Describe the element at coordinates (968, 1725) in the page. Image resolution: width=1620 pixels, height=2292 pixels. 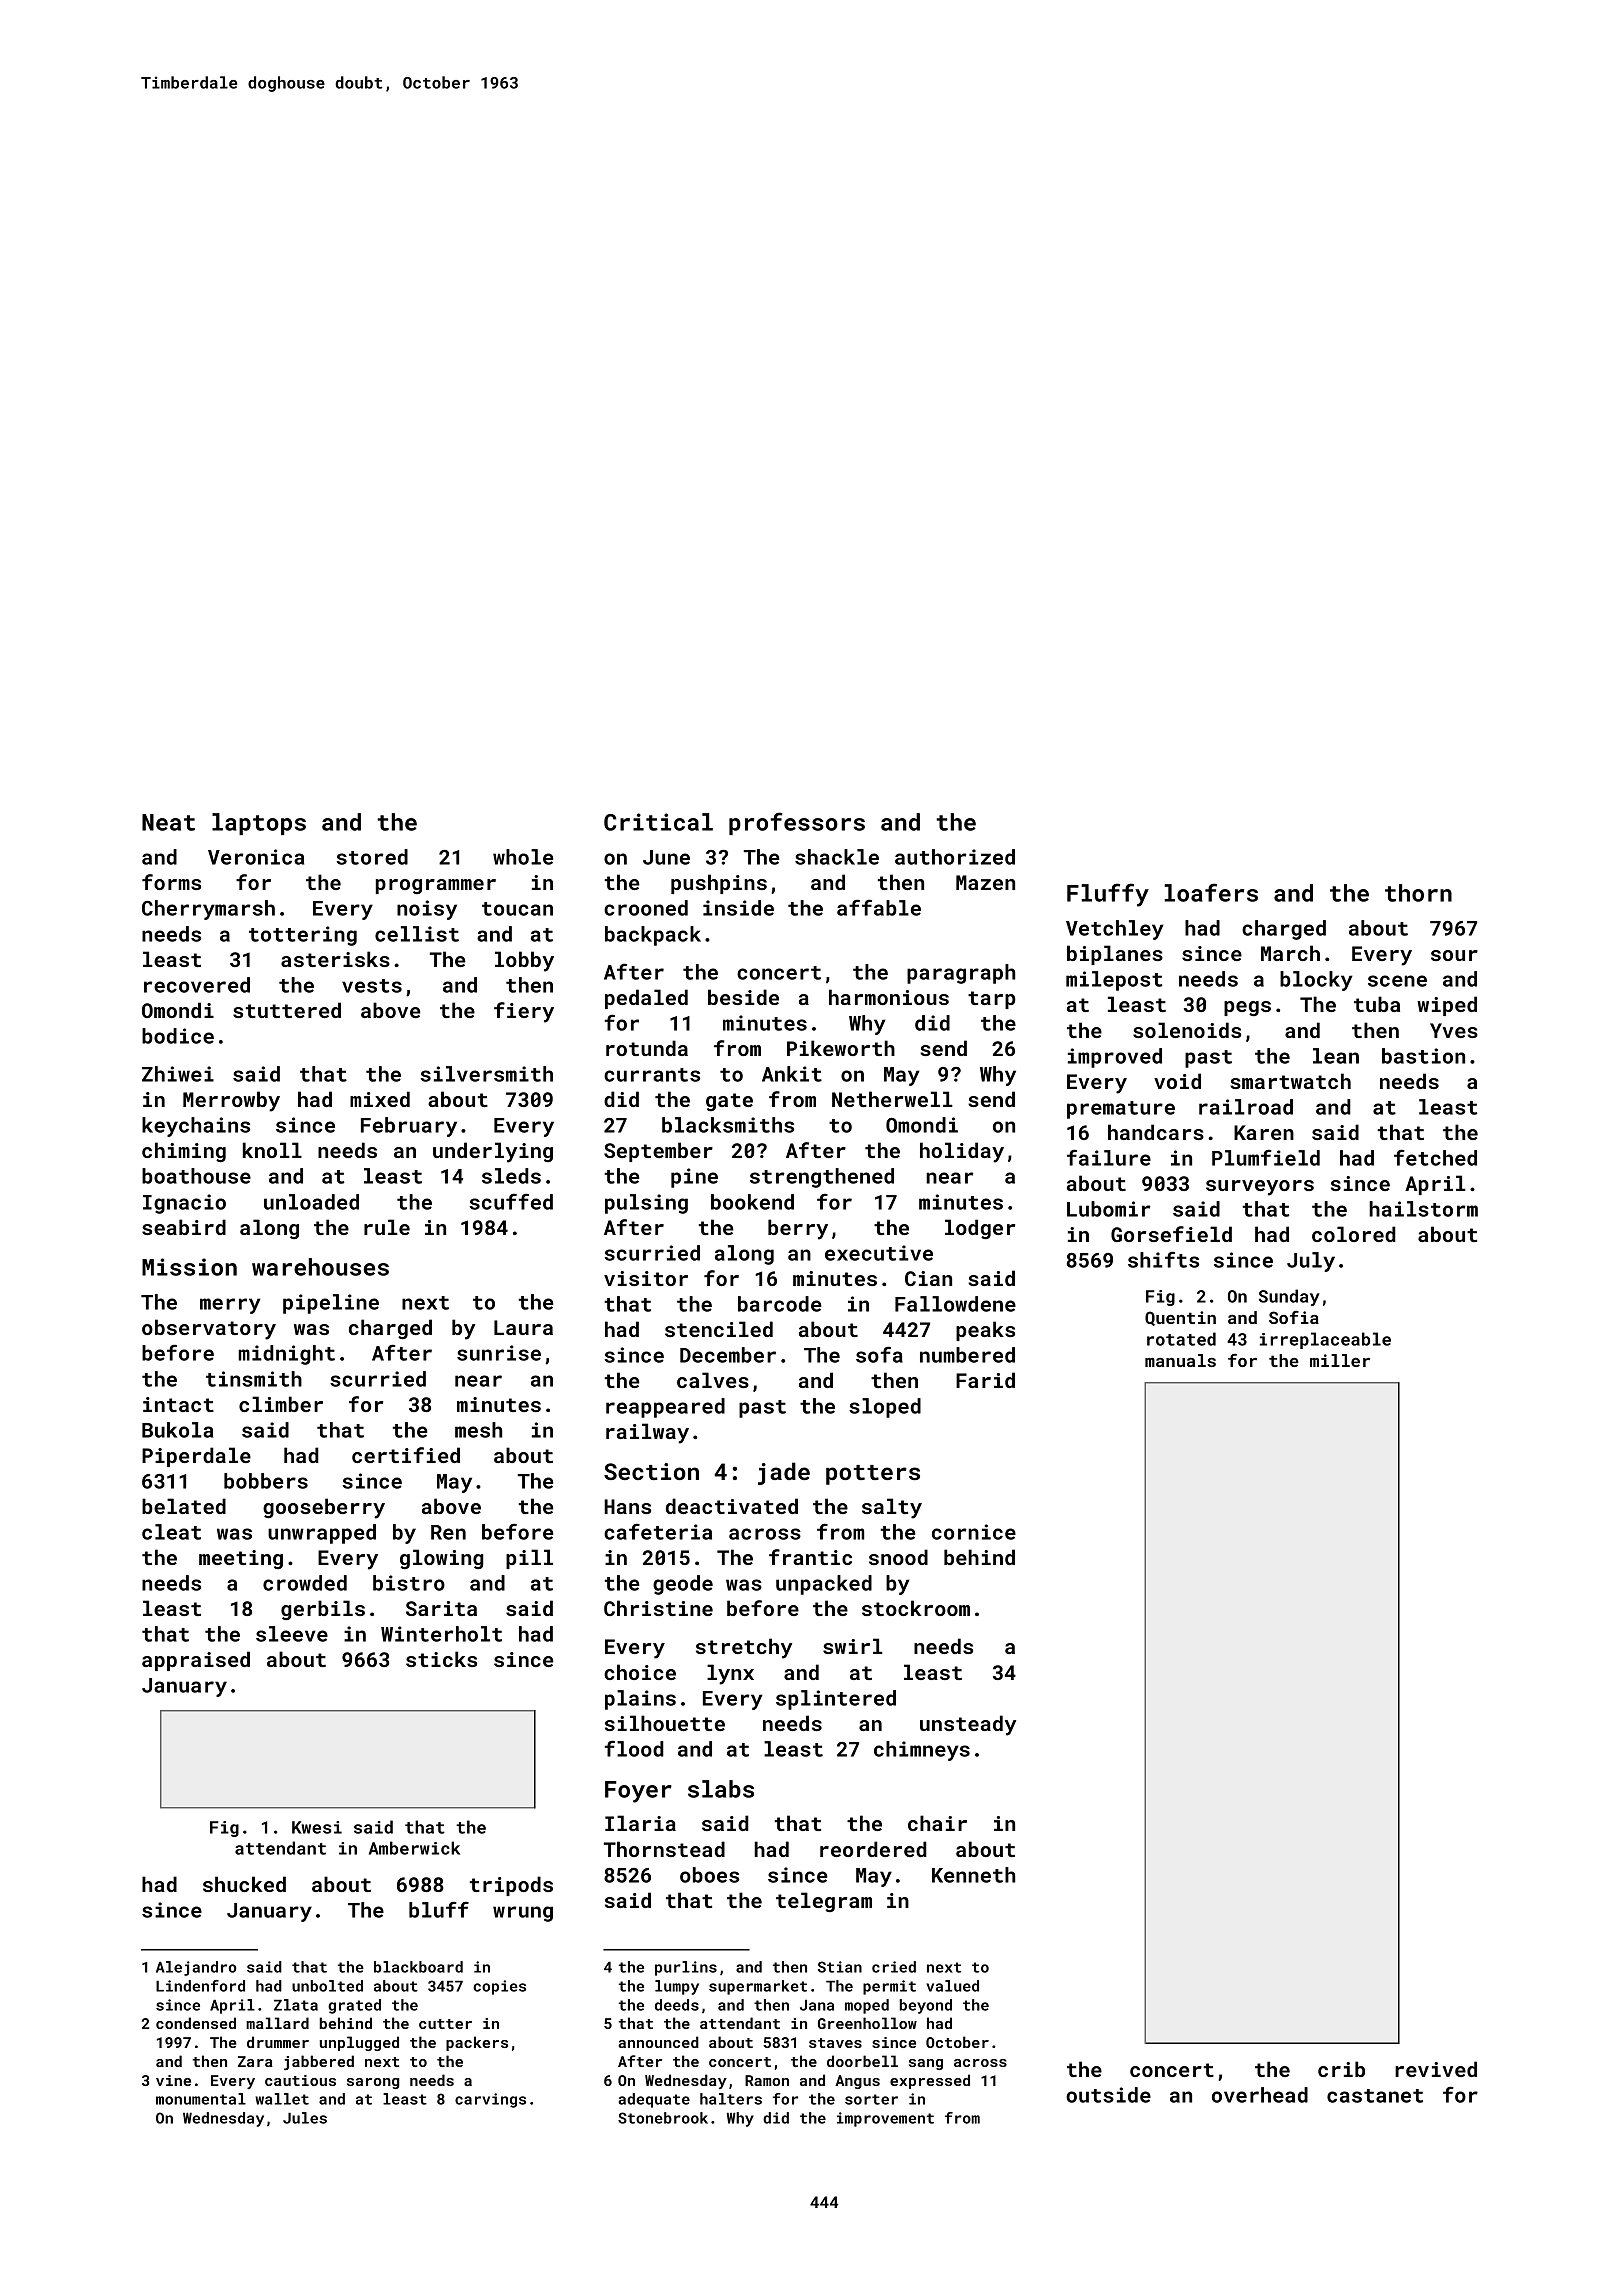
I see `unsteady` at that location.
